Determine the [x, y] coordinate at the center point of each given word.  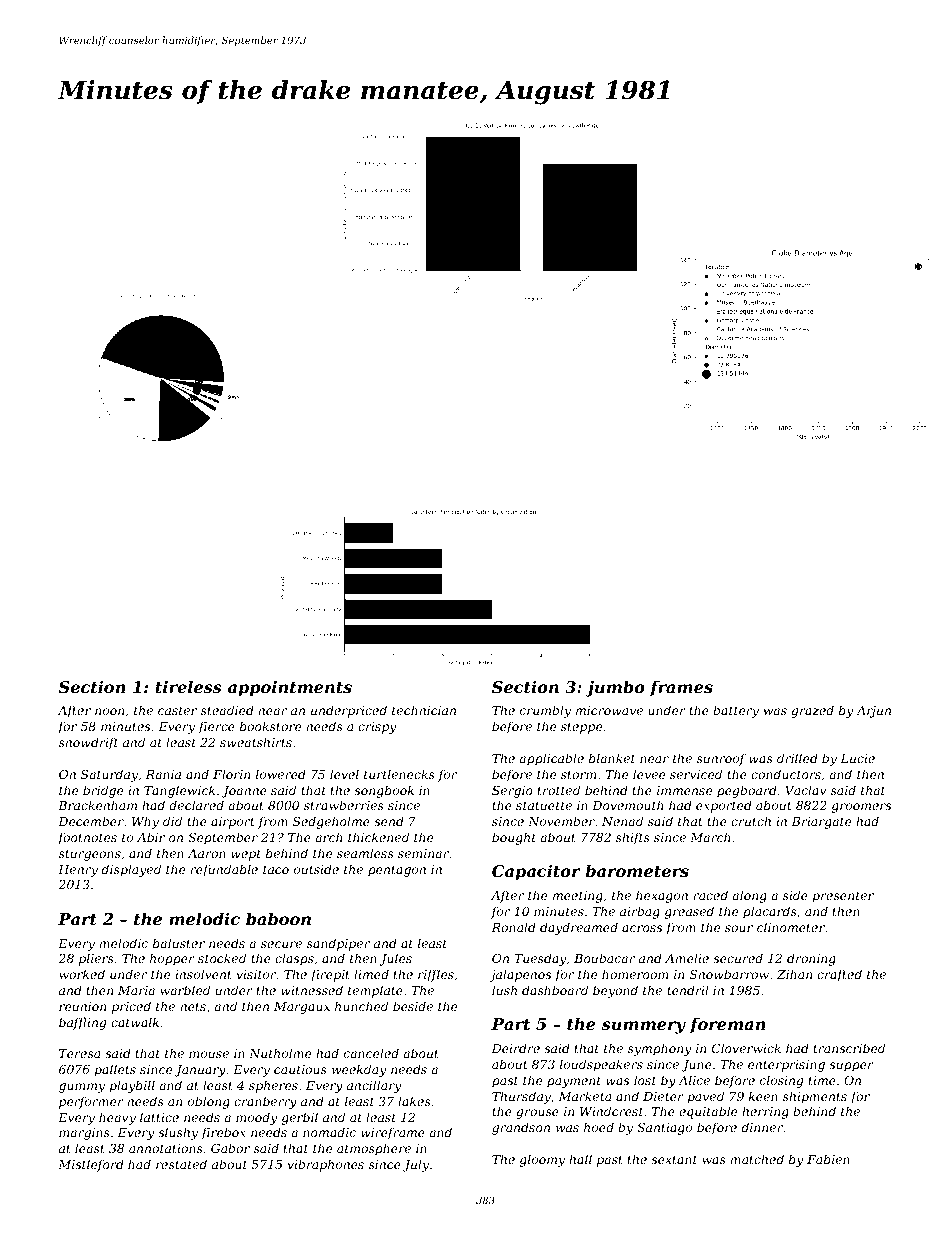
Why [145, 822]
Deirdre [515, 1048]
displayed [131, 870]
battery [736, 711]
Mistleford [91, 1165]
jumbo [615, 688]
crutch [751, 821]
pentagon [397, 871]
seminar [423, 853]
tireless [188, 686]
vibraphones [326, 1165]
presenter [843, 897]
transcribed [849, 1048]
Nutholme [280, 1053]
